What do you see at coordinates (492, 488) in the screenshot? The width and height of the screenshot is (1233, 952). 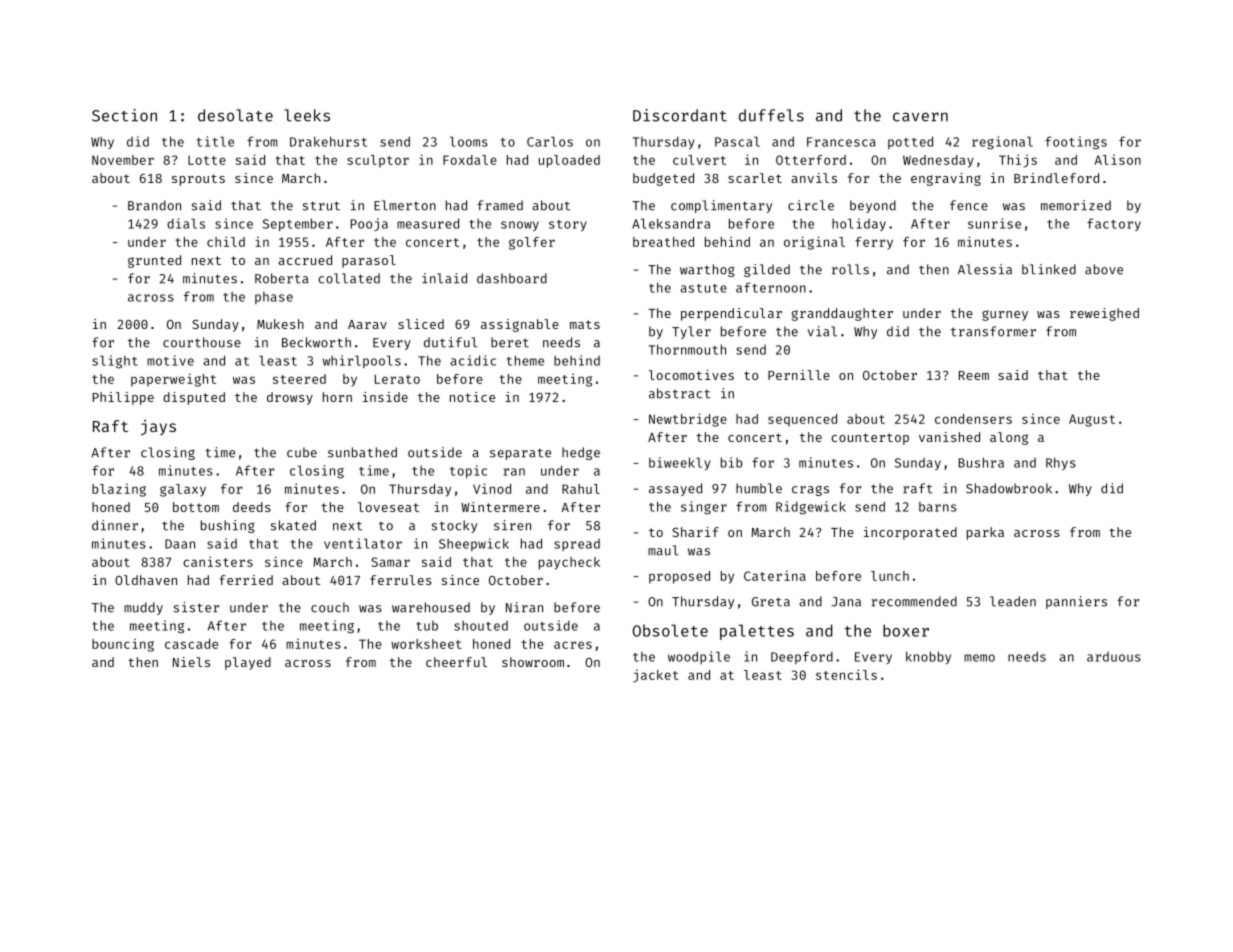 I see `Vinod` at bounding box center [492, 488].
